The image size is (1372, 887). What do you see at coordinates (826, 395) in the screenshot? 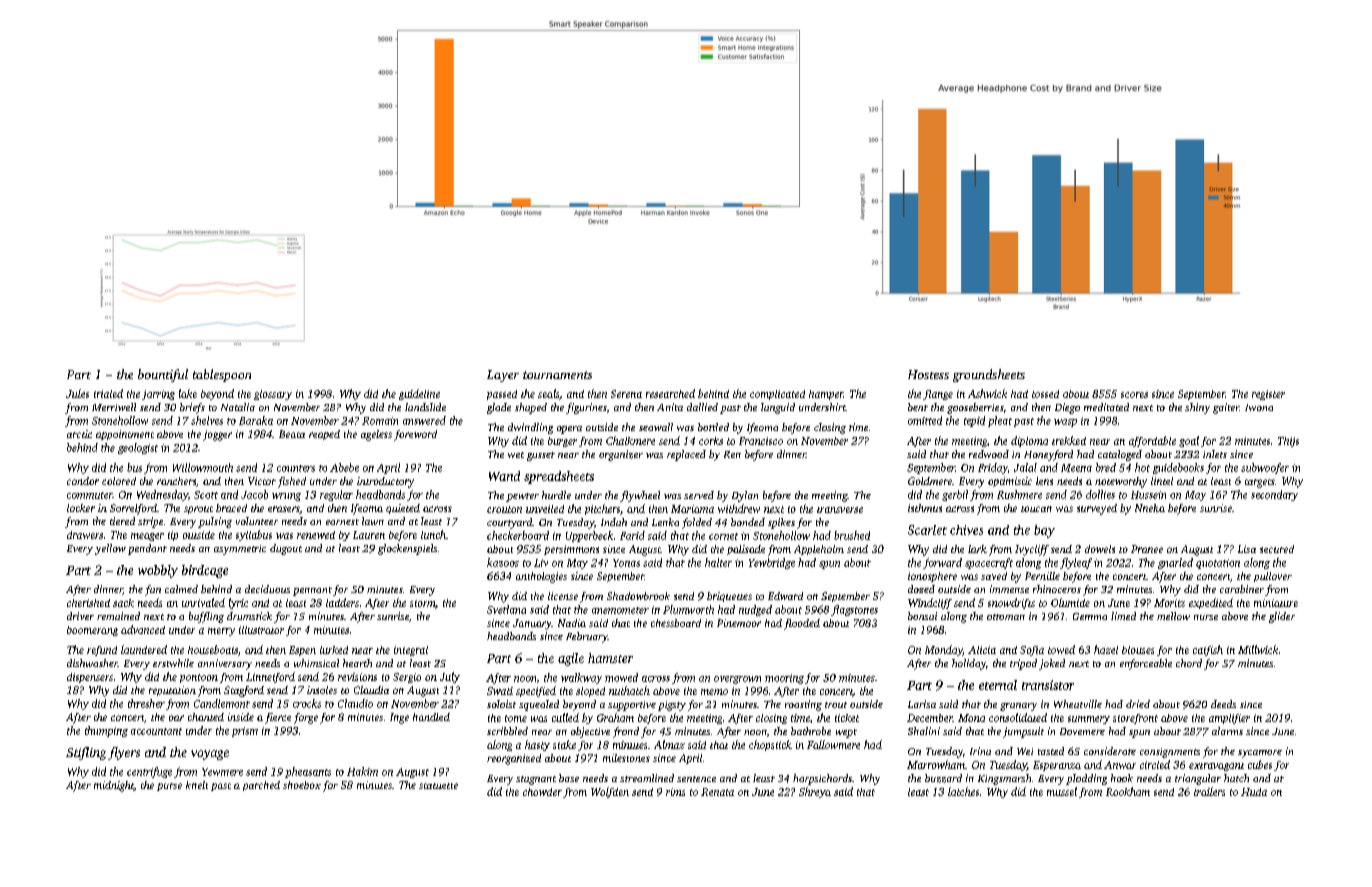
I see `hamper` at bounding box center [826, 395].
